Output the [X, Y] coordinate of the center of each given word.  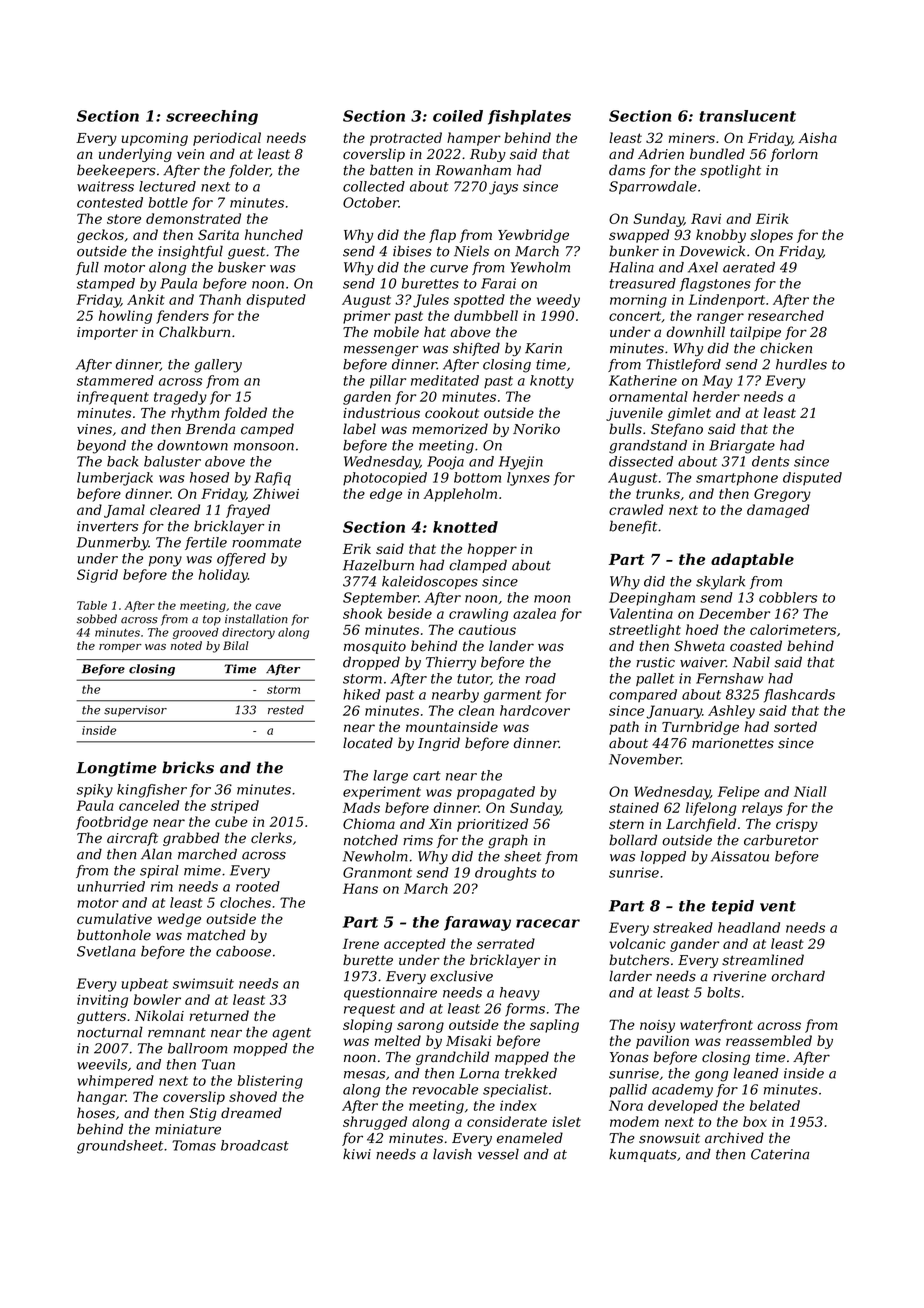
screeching [212, 117]
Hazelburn [378, 565]
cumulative [114, 918]
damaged [778, 511]
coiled [458, 116]
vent [778, 906]
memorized [450, 429]
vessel [498, 1154]
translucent [747, 116]
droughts [506, 874]
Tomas [194, 1145]
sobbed [97, 619]
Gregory [782, 495]
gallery [218, 366]
